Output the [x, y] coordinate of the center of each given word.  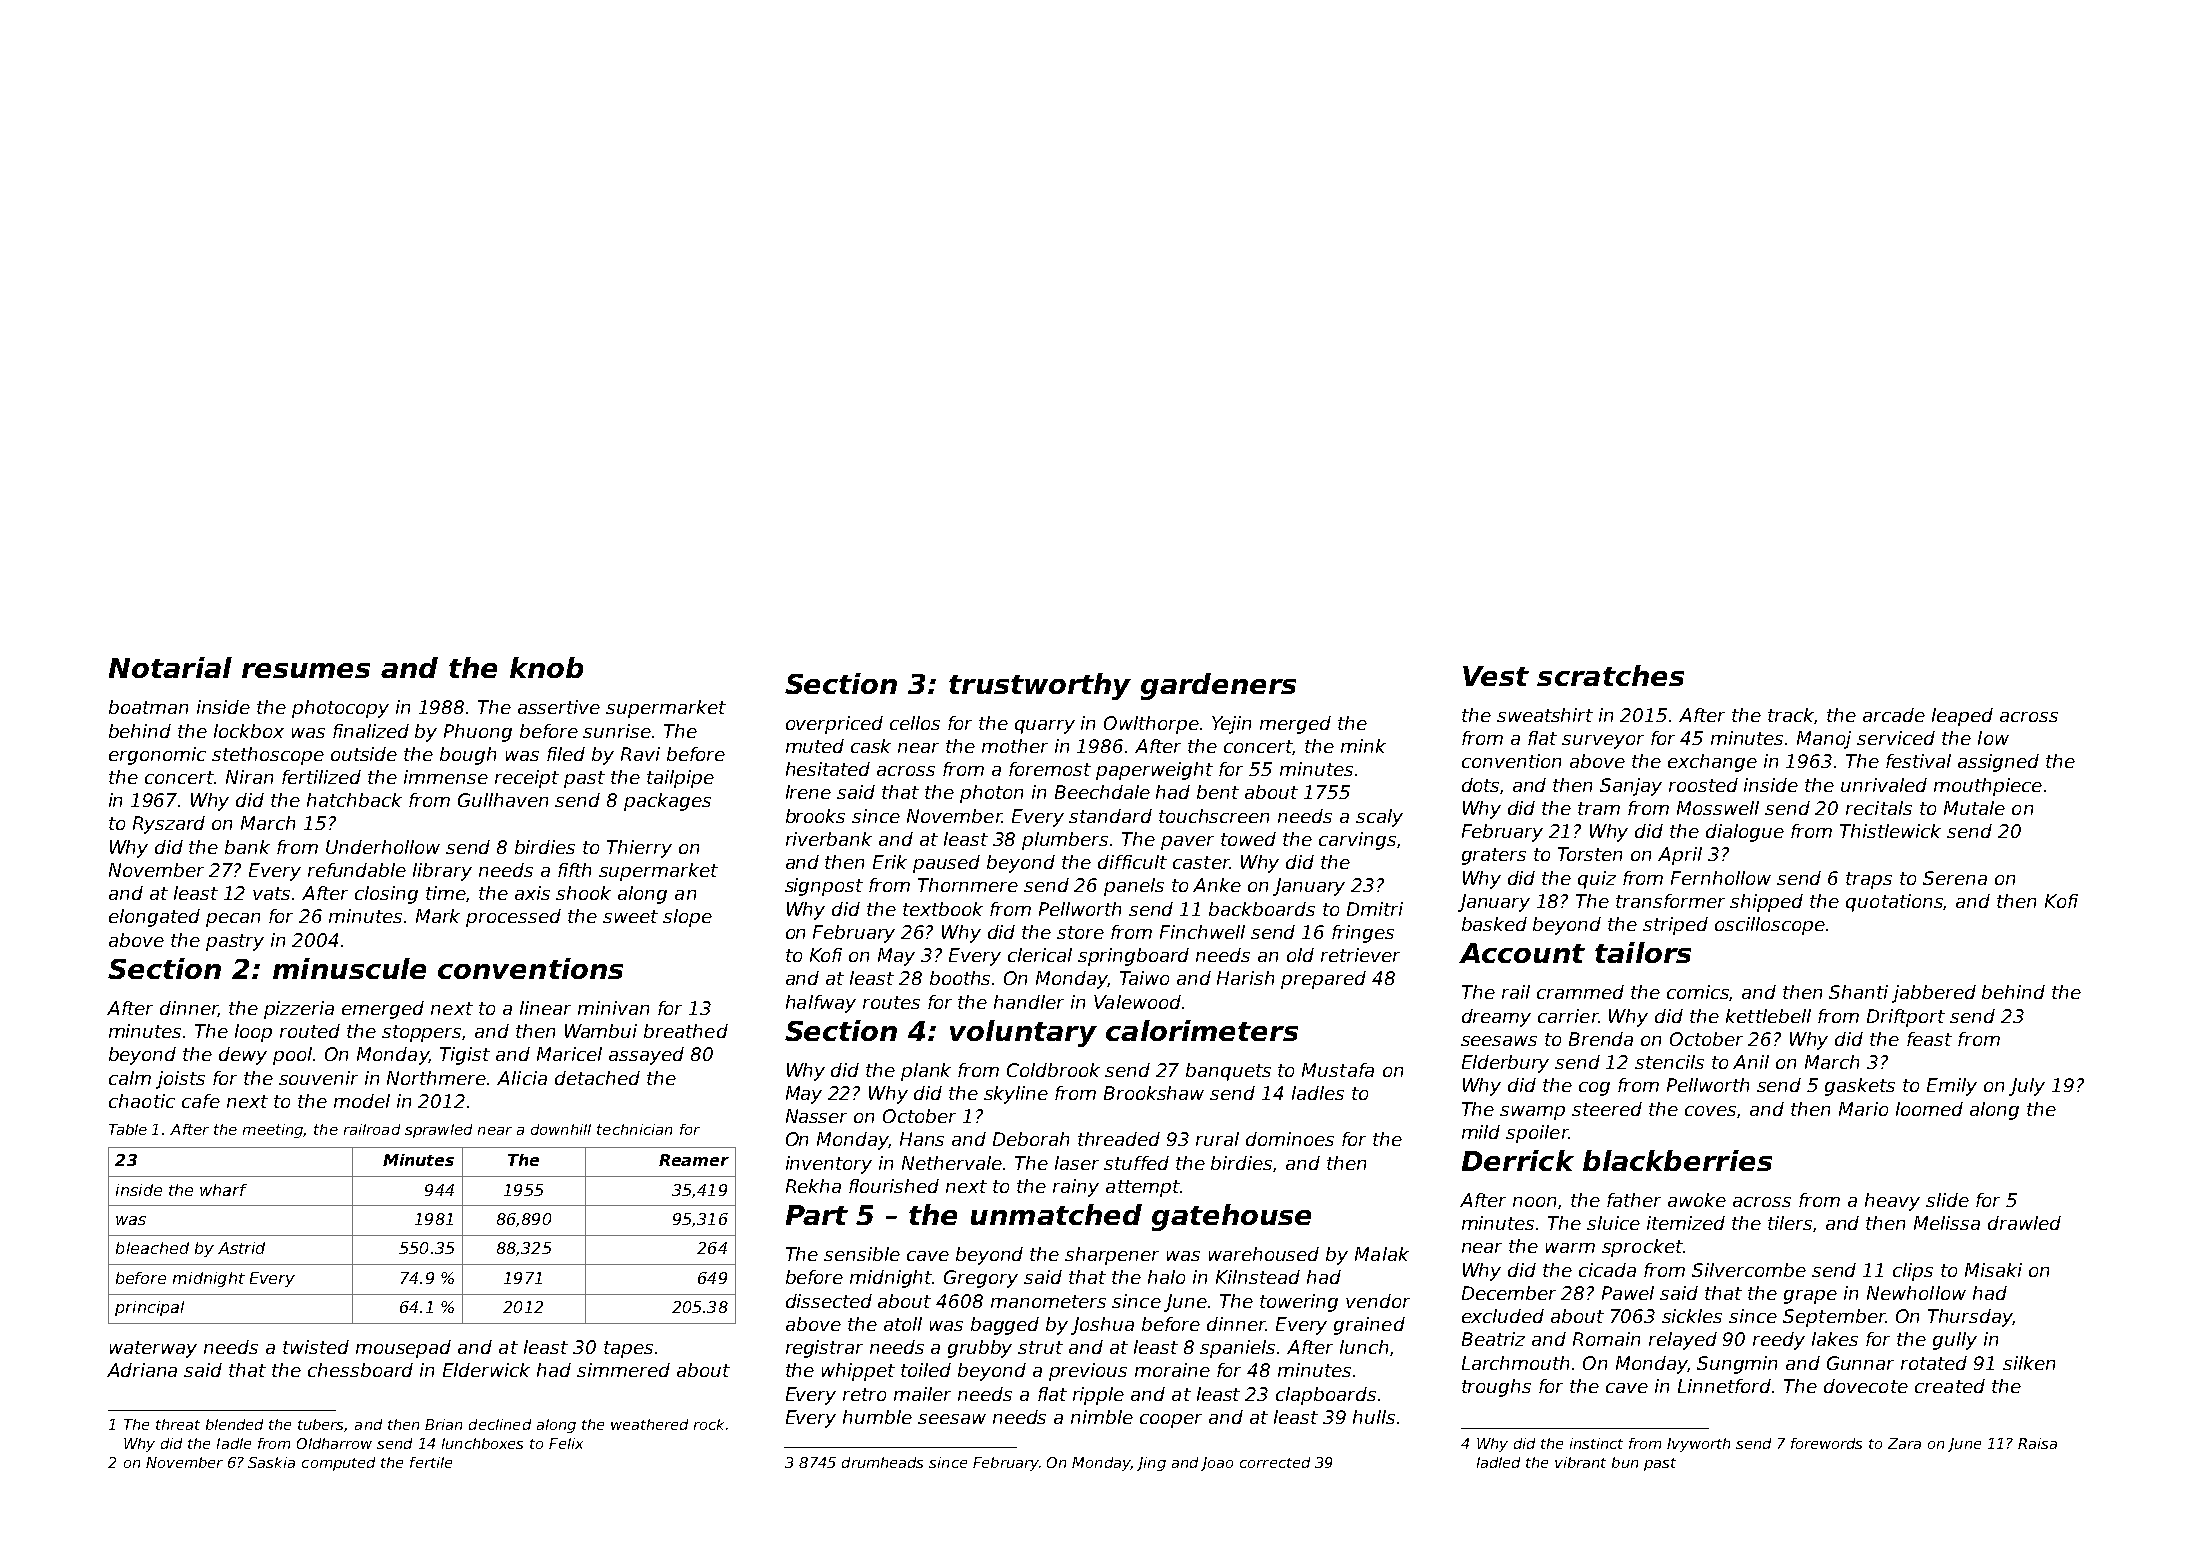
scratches [1610, 675]
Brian [443, 1424]
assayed [646, 1056]
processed [513, 918]
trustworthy [1040, 686]
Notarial [170, 667]
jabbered [1934, 994]
